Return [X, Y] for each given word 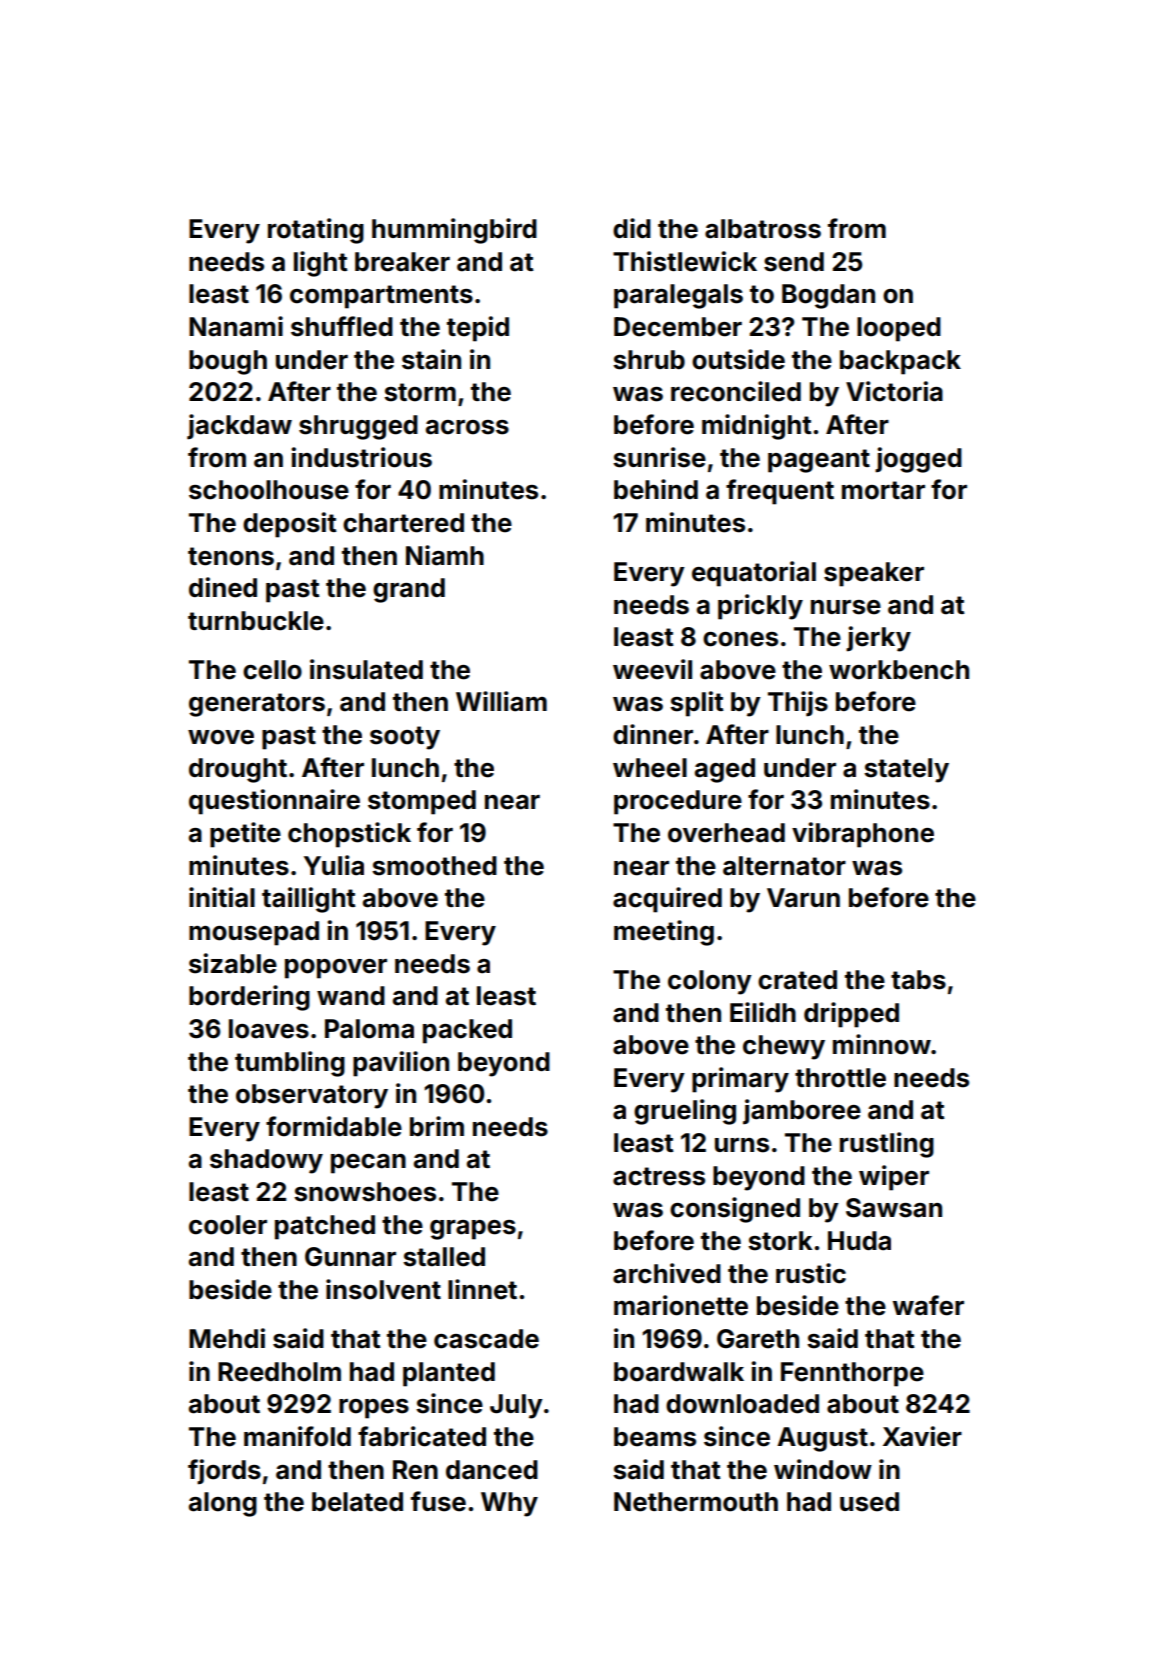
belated [357, 1502]
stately [906, 770]
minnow [882, 1044]
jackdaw [239, 427]
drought [238, 770]
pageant [819, 461]
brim [437, 1126]
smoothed [434, 866]
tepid [478, 329]
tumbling [290, 1064]
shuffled [342, 326]
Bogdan [828, 296]
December [678, 327]
